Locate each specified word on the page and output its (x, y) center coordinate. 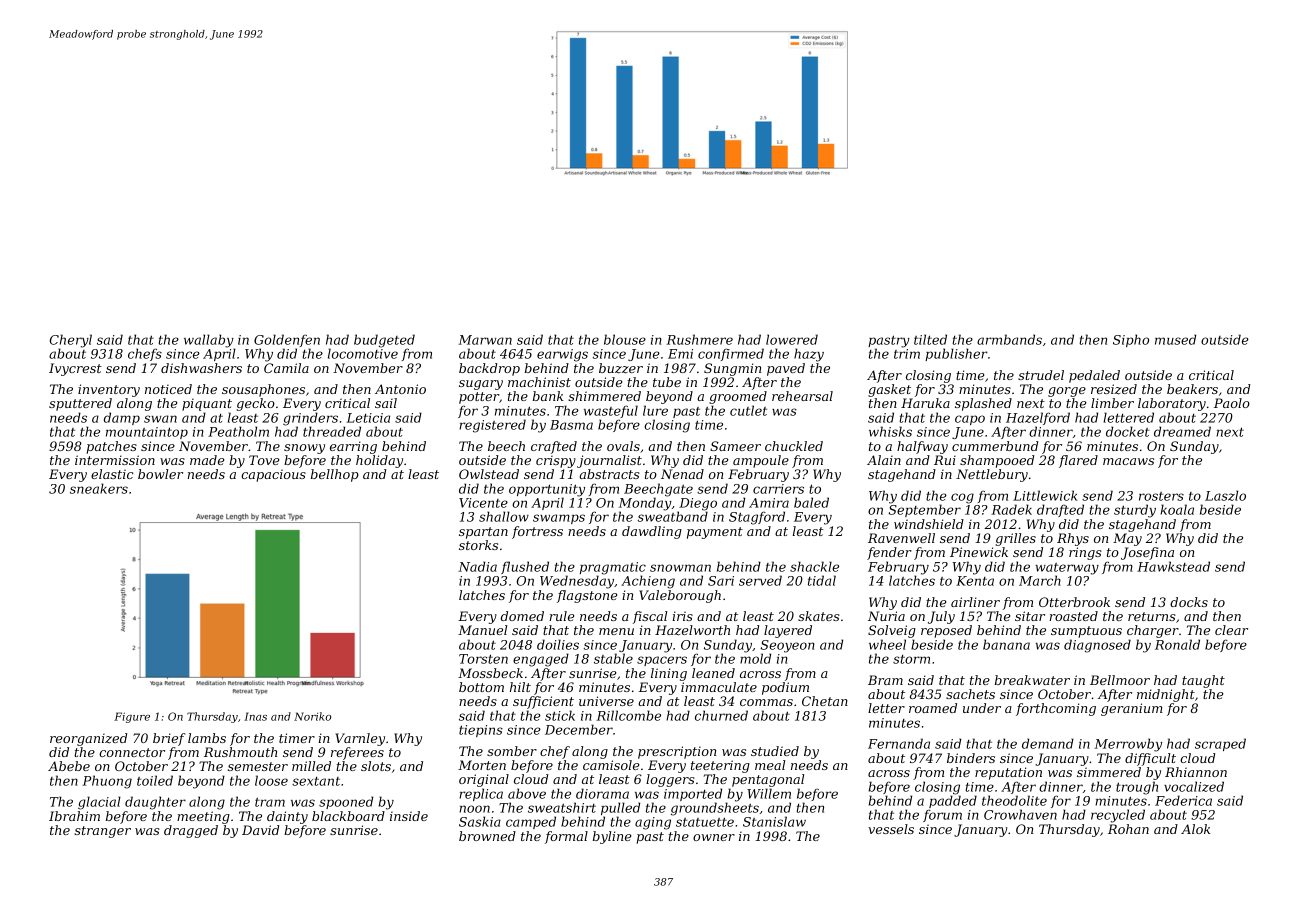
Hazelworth (692, 630)
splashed (983, 404)
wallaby (209, 341)
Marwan (485, 340)
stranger (102, 832)
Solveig (892, 631)
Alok (1196, 829)
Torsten (483, 659)
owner (714, 837)
